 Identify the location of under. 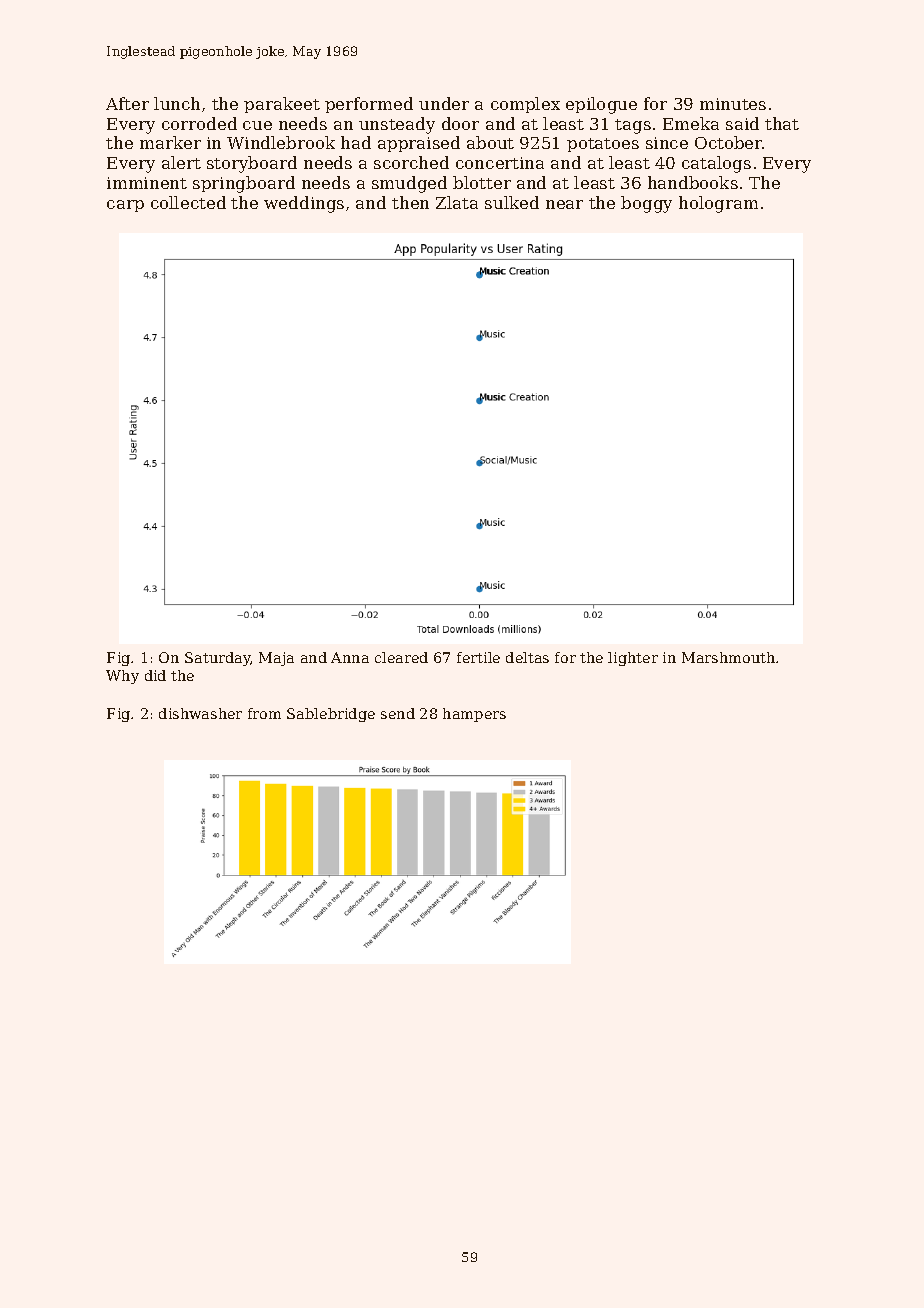
(444, 103).
